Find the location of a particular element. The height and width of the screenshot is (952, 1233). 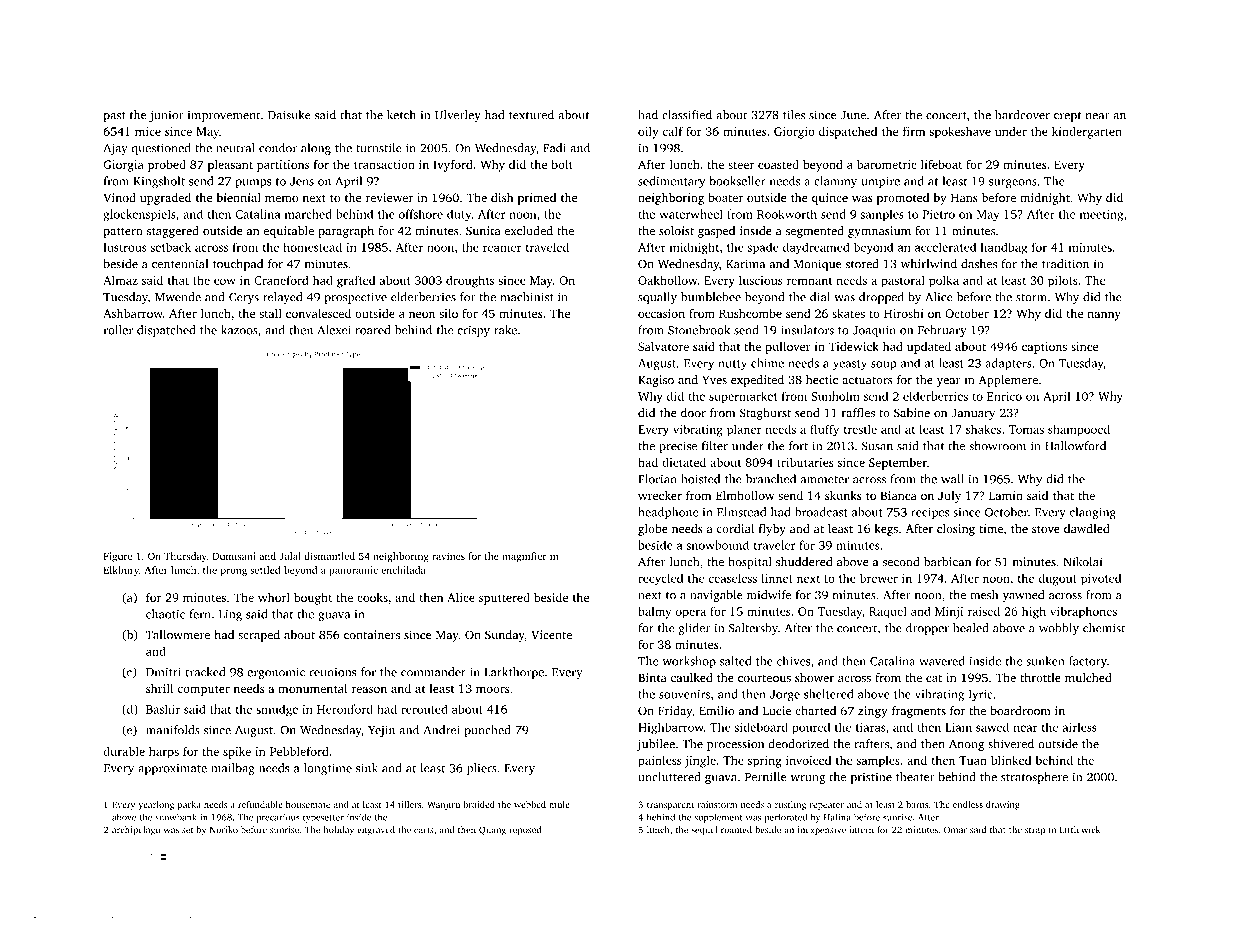

tiles is located at coordinates (794, 115).
